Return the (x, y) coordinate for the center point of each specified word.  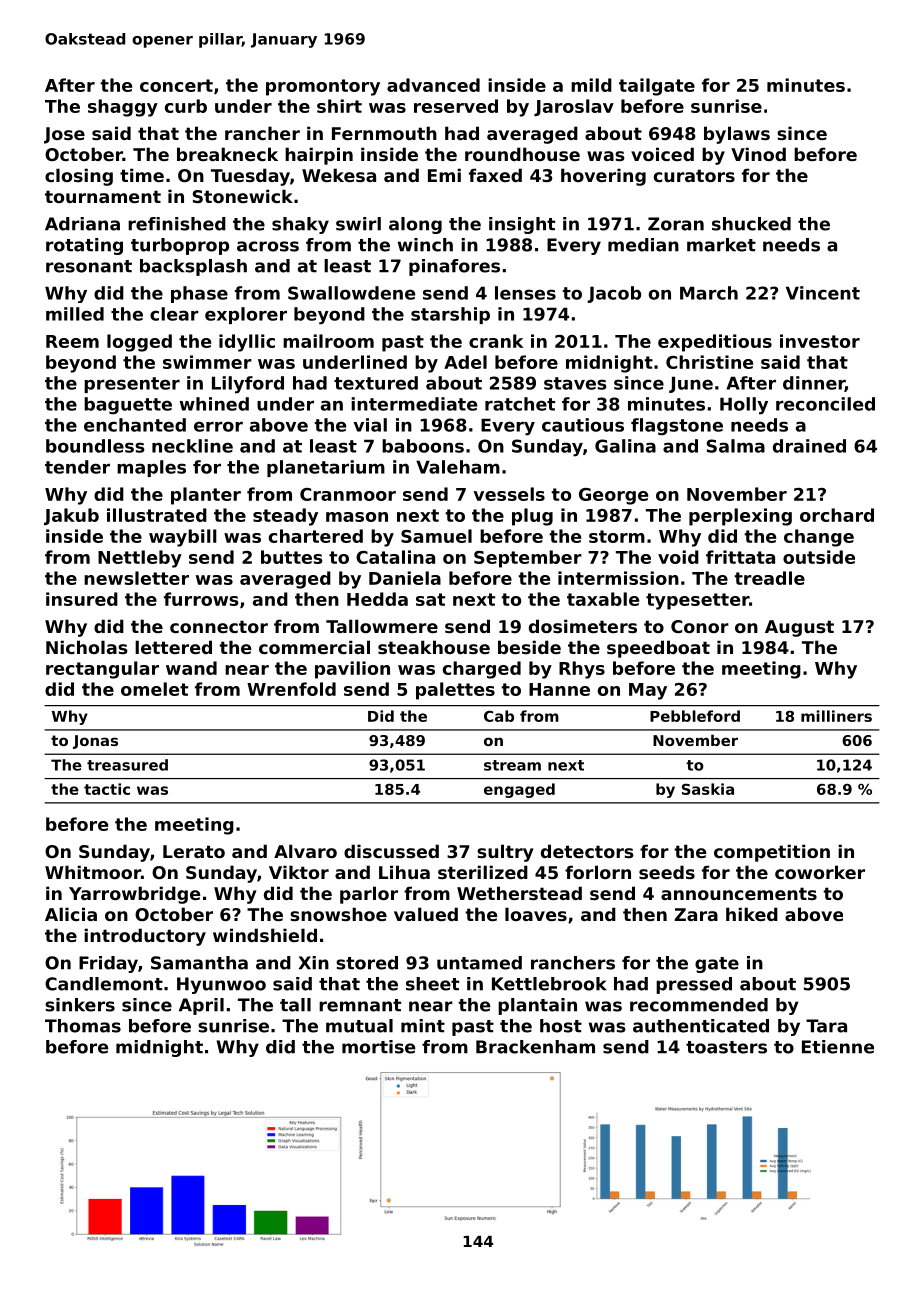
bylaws (737, 135)
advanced (433, 85)
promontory (323, 87)
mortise (378, 1047)
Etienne (838, 1047)
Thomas (83, 1026)
